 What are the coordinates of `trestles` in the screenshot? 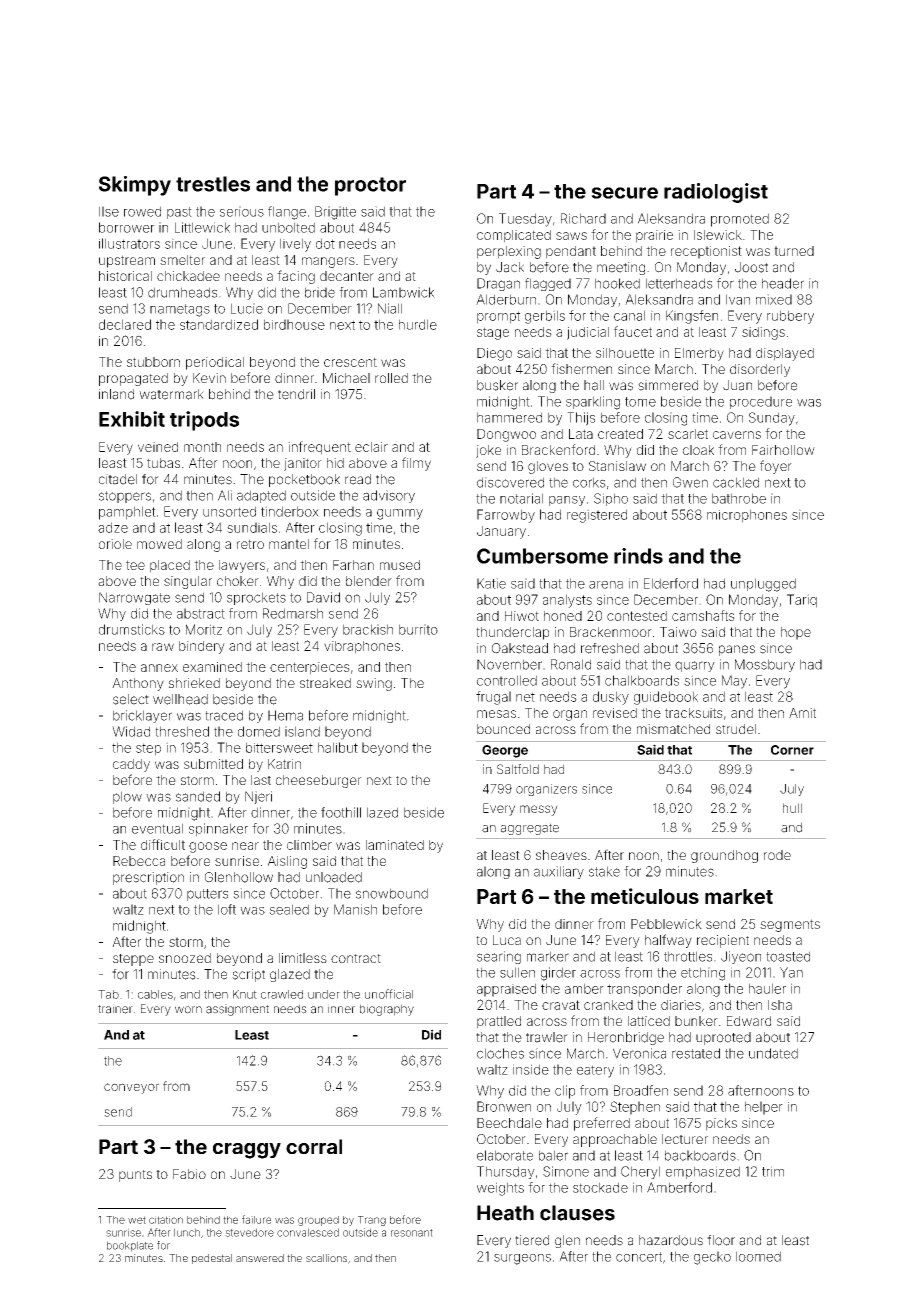 It's located at (213, 184).
